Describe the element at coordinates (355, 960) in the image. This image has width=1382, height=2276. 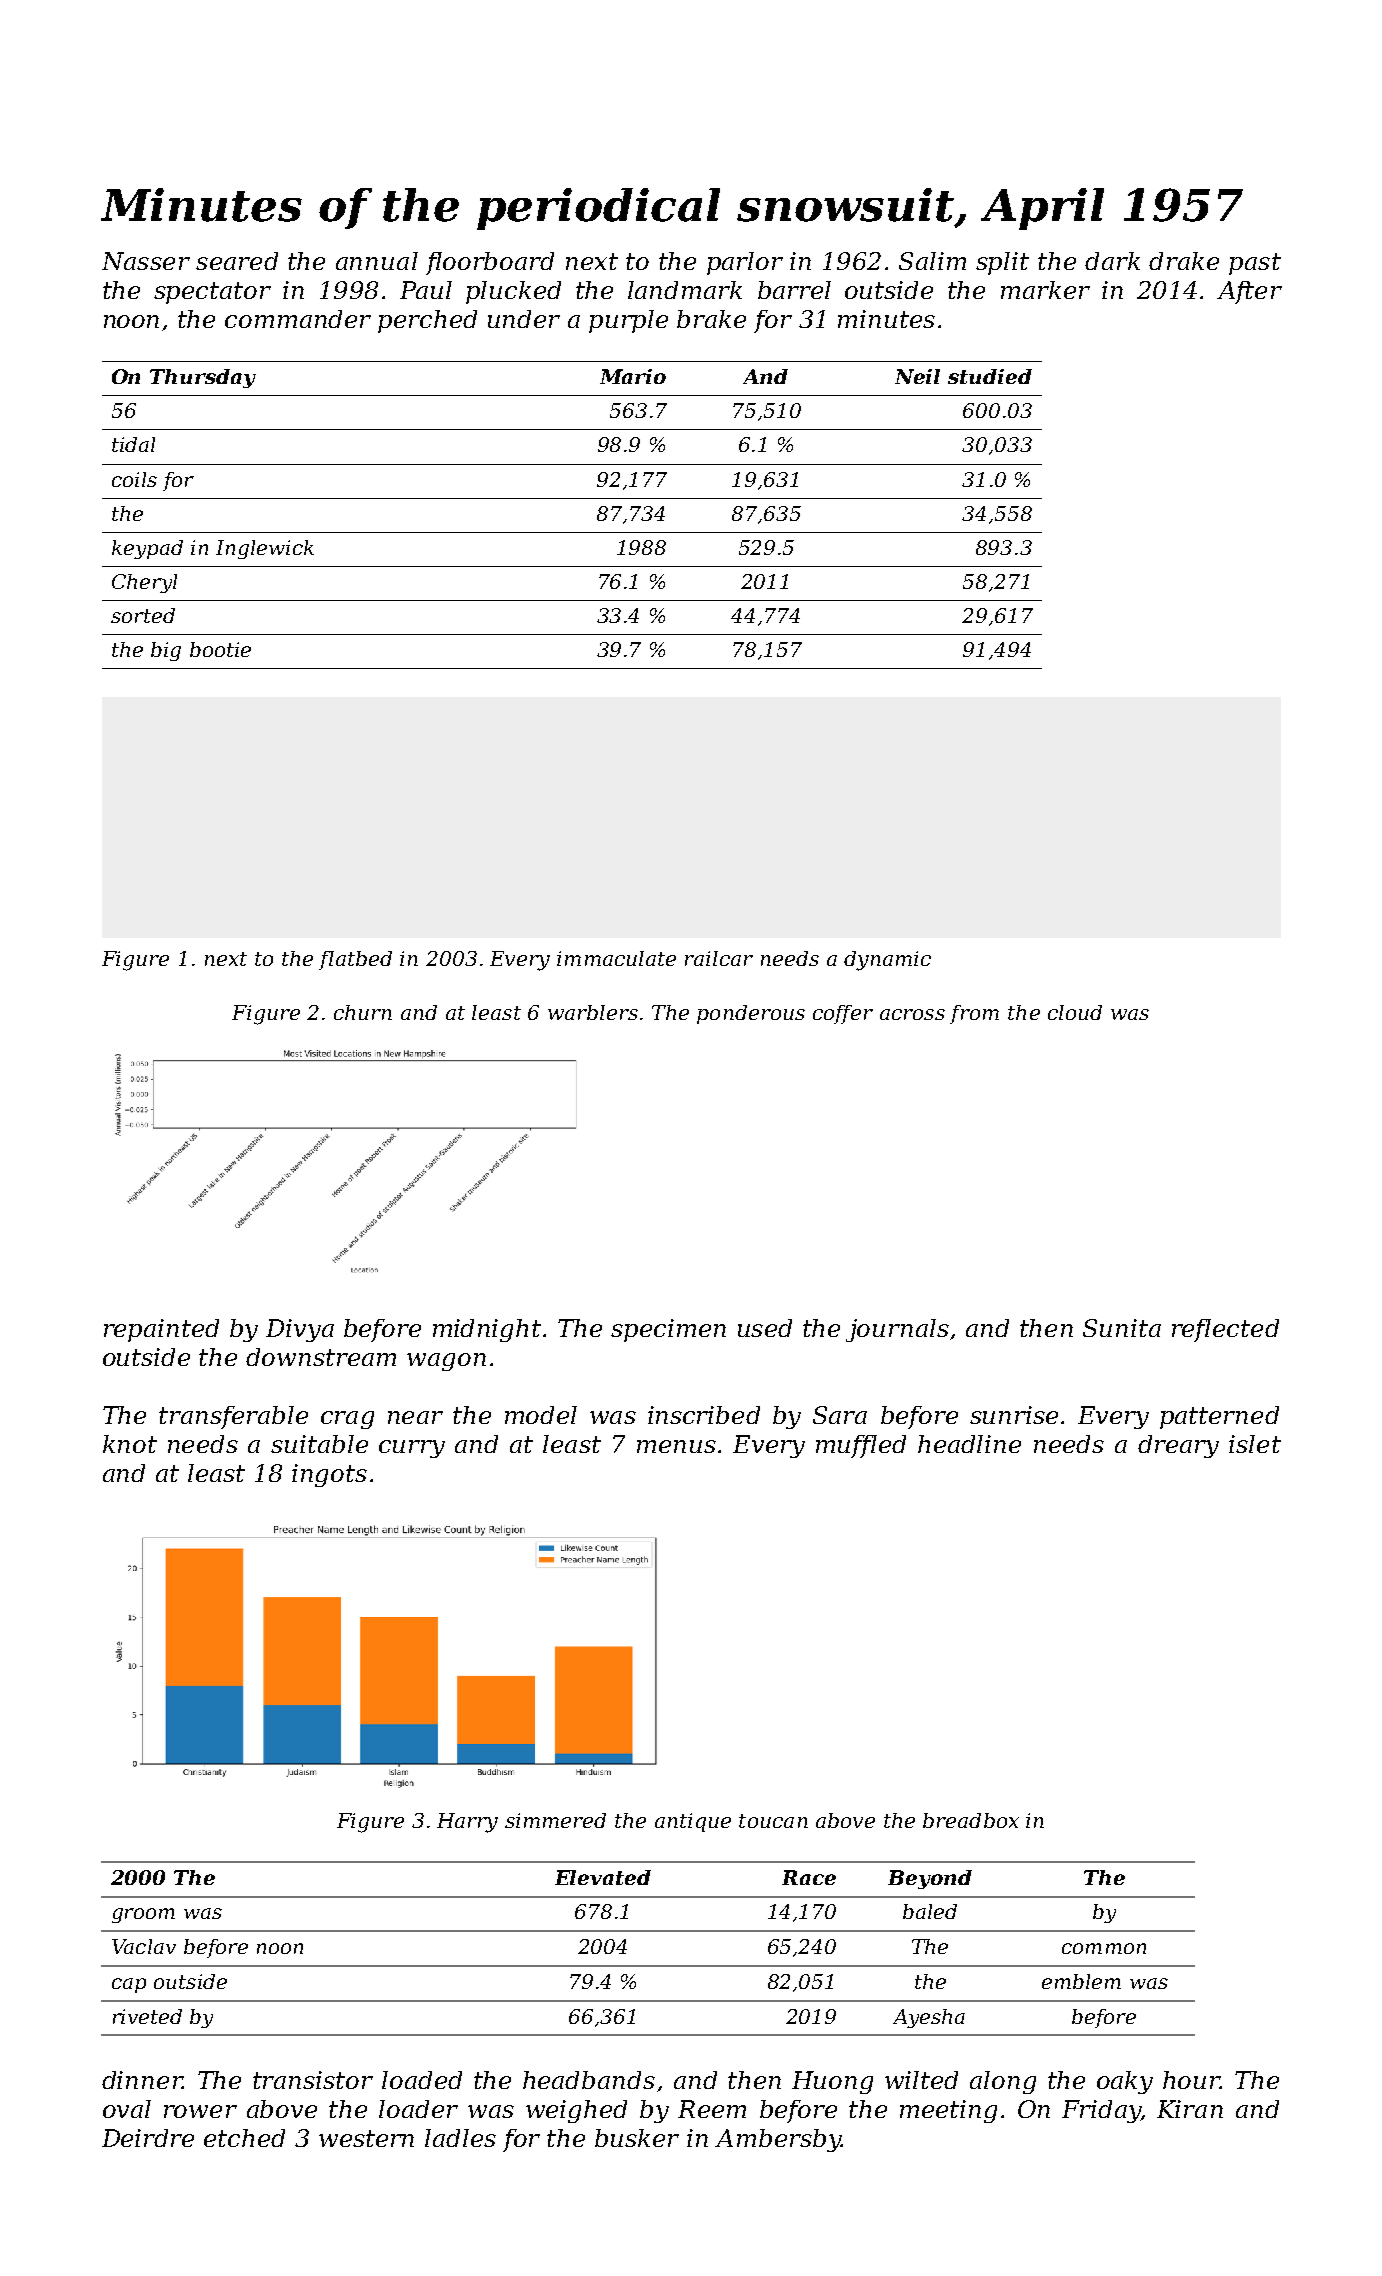
I see `flatbed` at that location.
